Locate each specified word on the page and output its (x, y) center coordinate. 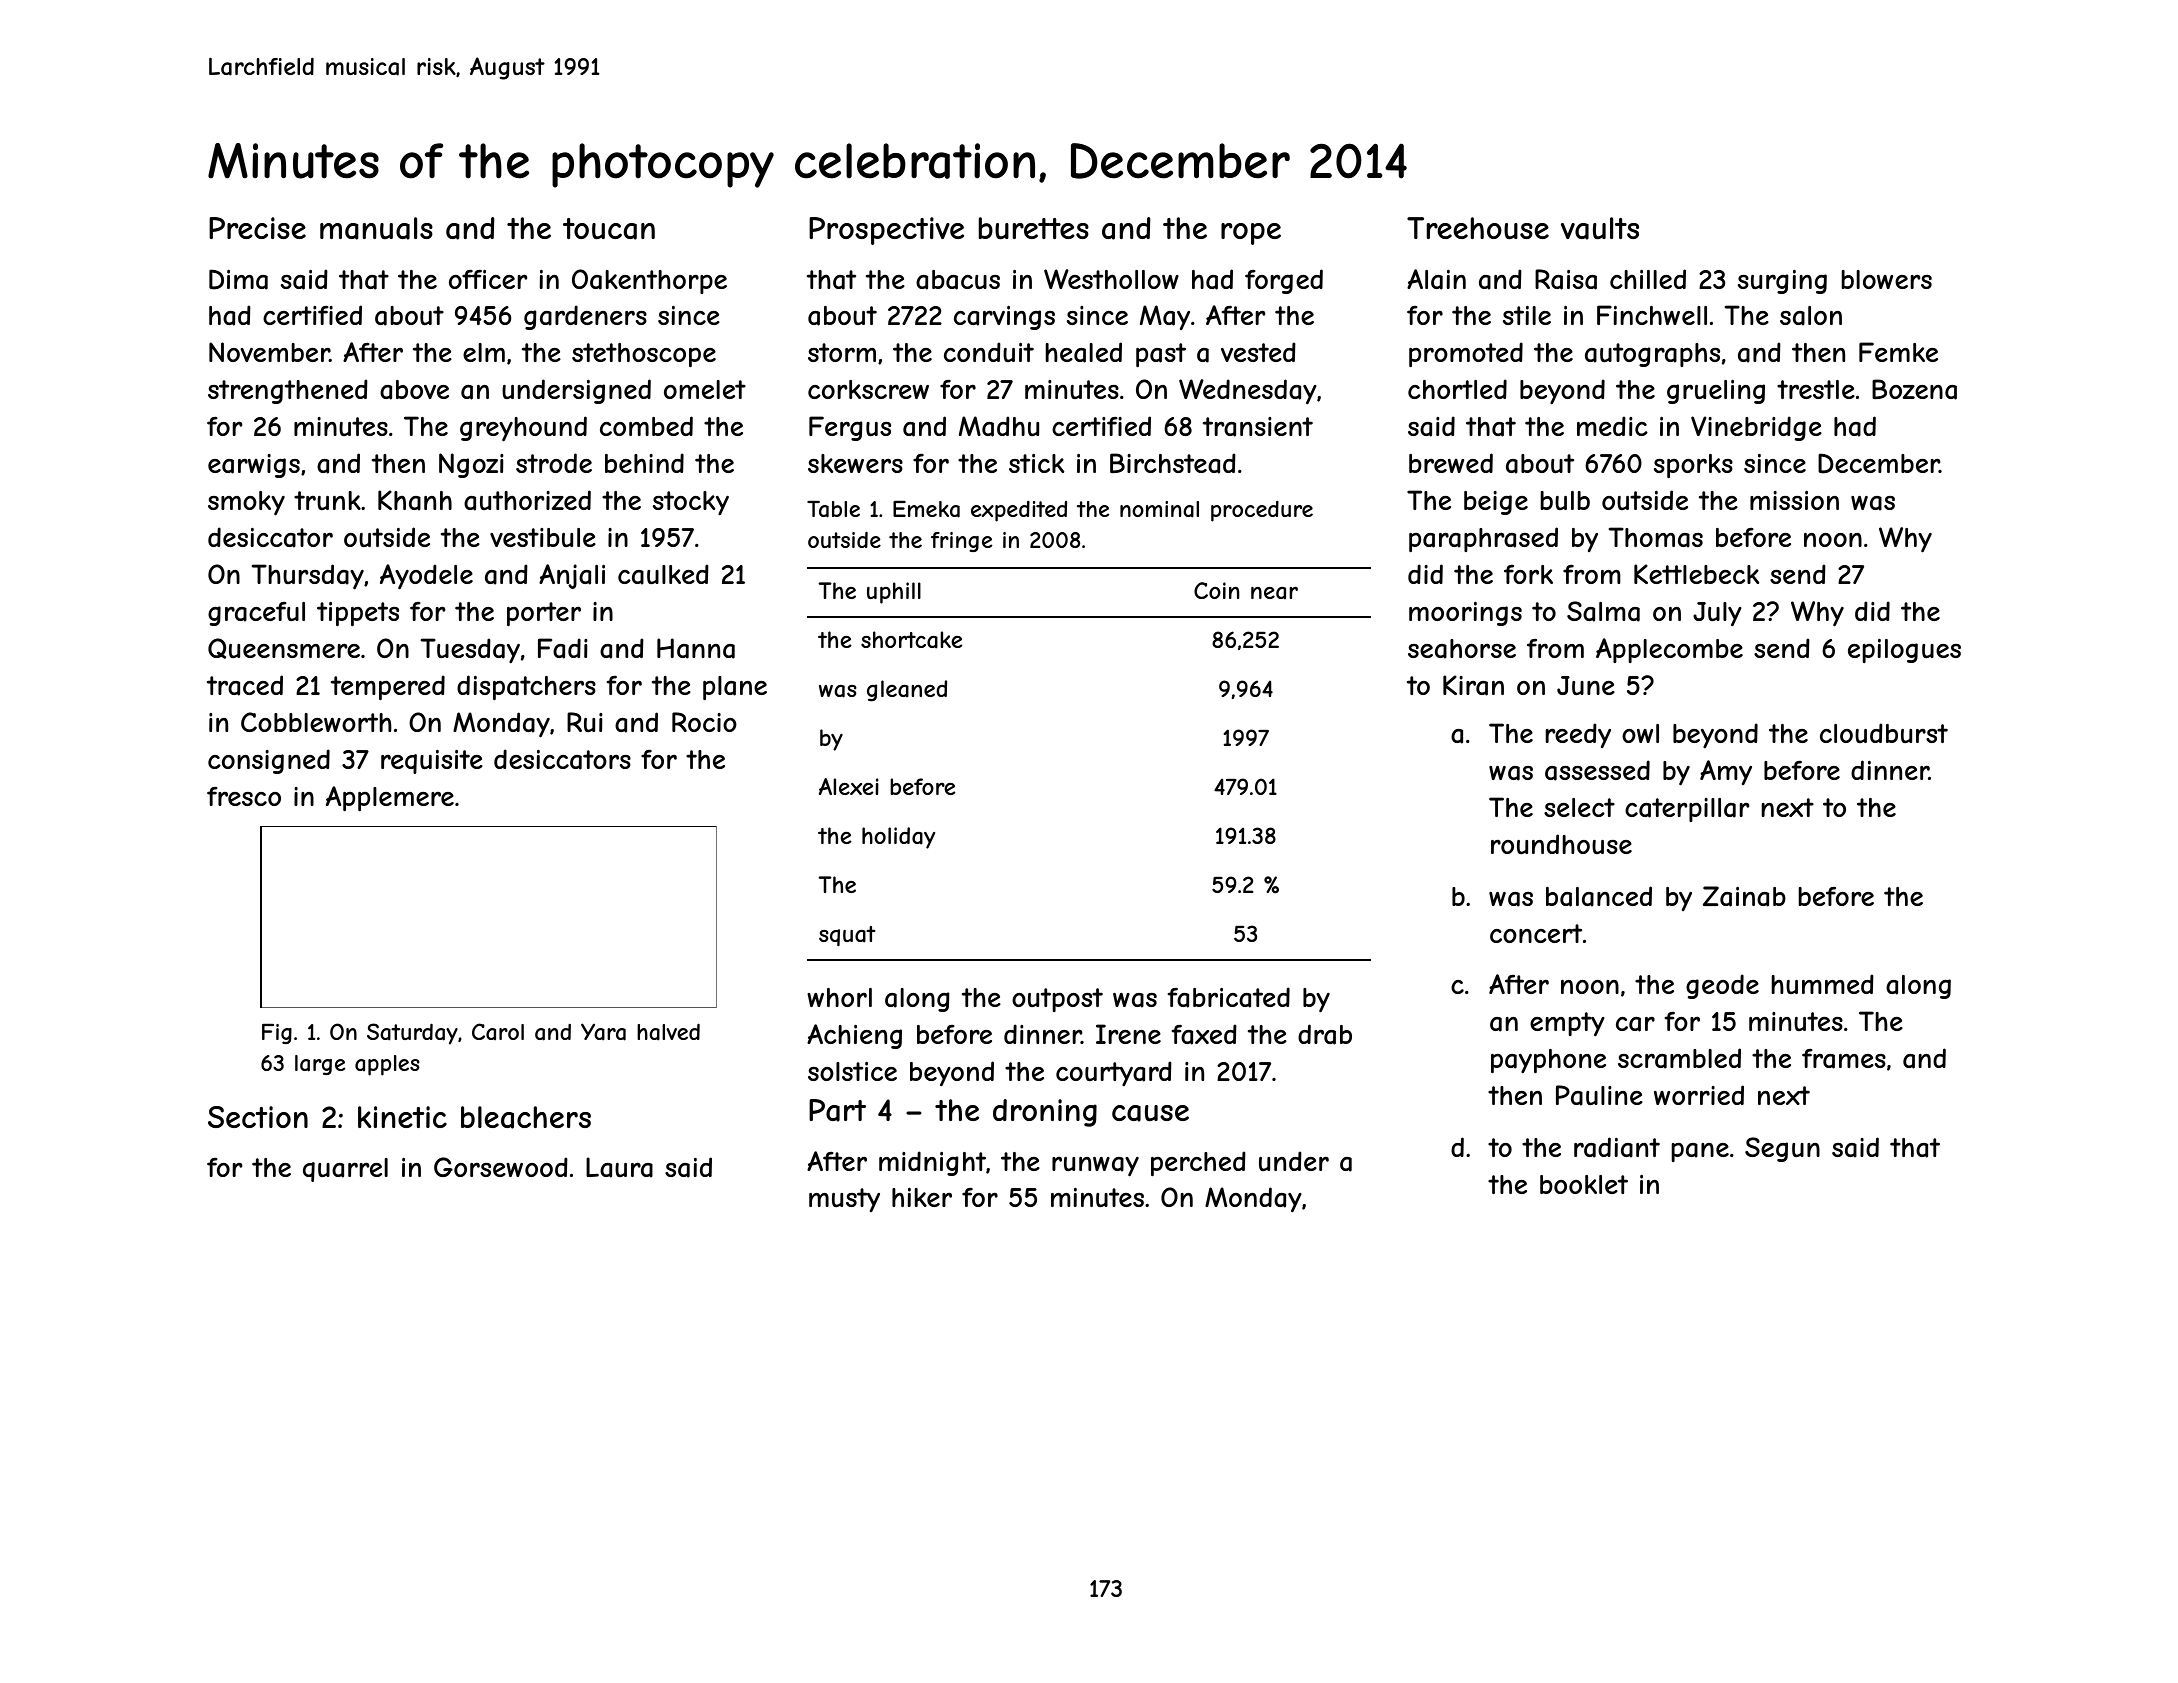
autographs (1652, 355)
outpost (1057, 1000)
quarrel (345, 1170)
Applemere (390, 798)
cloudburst (1884, 733)
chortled (1457, 389)
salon (1811, 316)
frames (1844, 1059)
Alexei (849, 786)
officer (488, 279)
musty (844, 1200)
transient (1258, 427)
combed (646, 426)
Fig (277, 1033)
